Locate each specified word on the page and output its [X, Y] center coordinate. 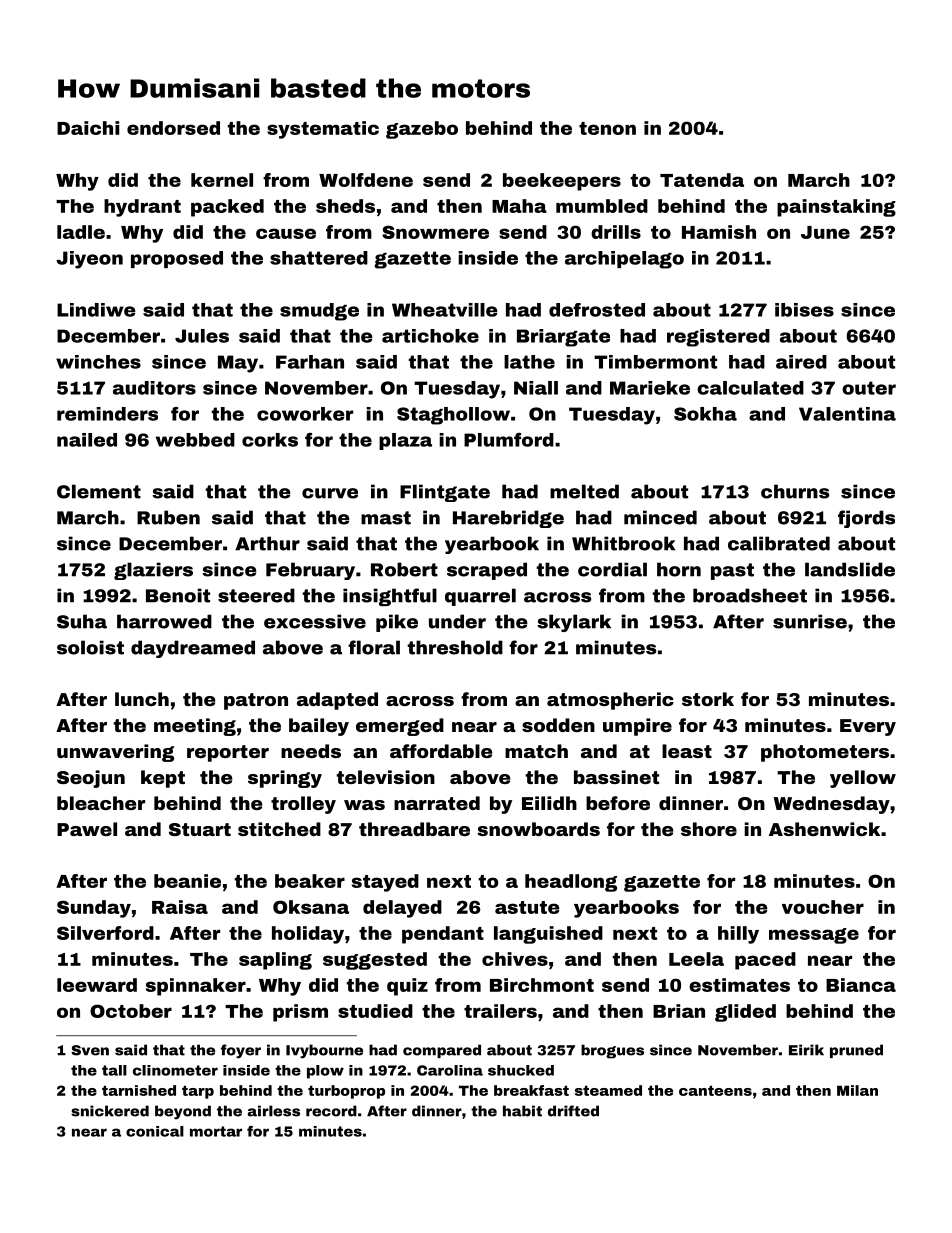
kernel [222, 180]
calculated [750, 388]
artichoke [430, 336]
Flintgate [445, 493]
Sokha [705, 414]
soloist [90, 647]
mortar [216, 1131]
